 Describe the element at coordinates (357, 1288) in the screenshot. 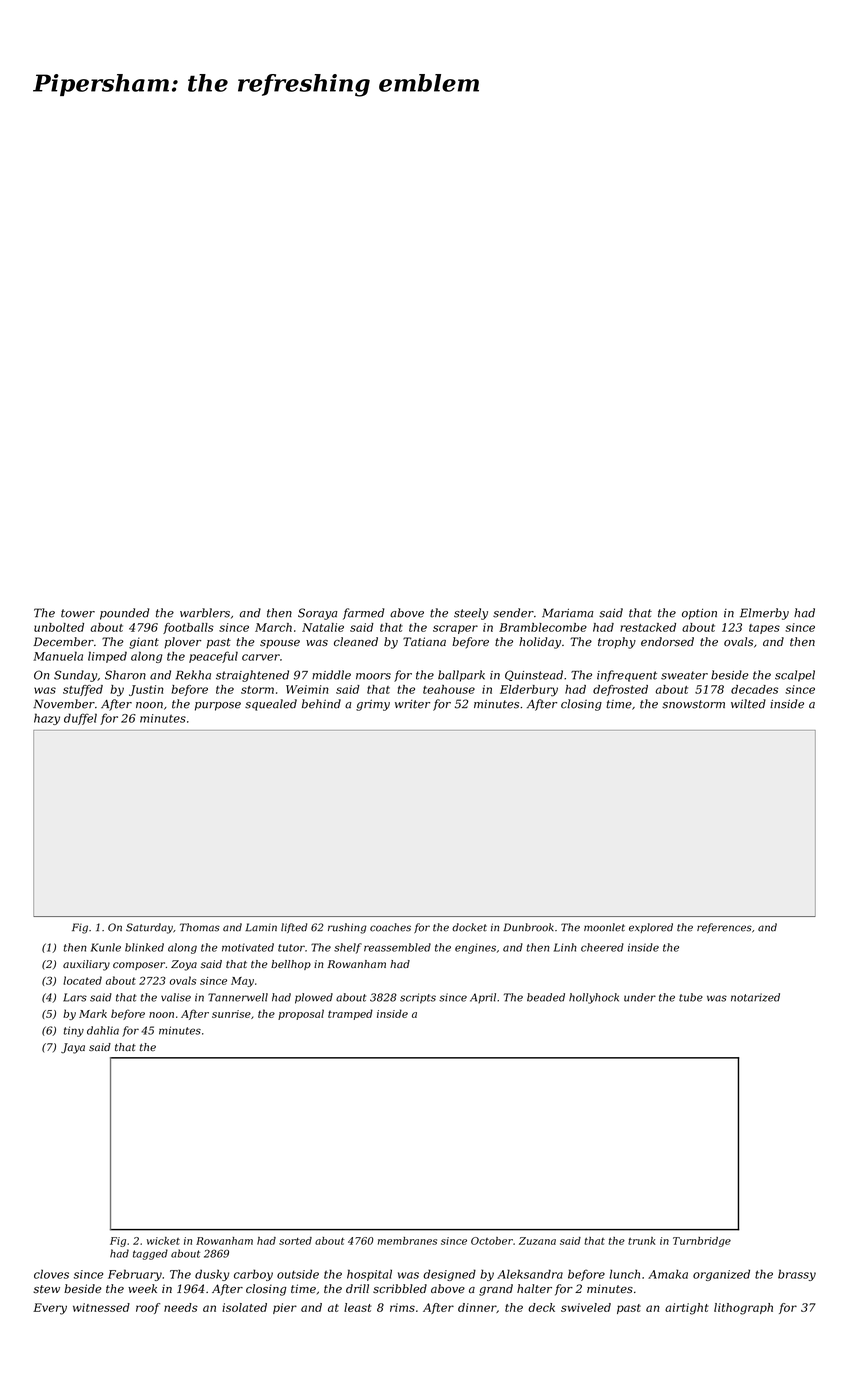

I see `drill` at that location.
